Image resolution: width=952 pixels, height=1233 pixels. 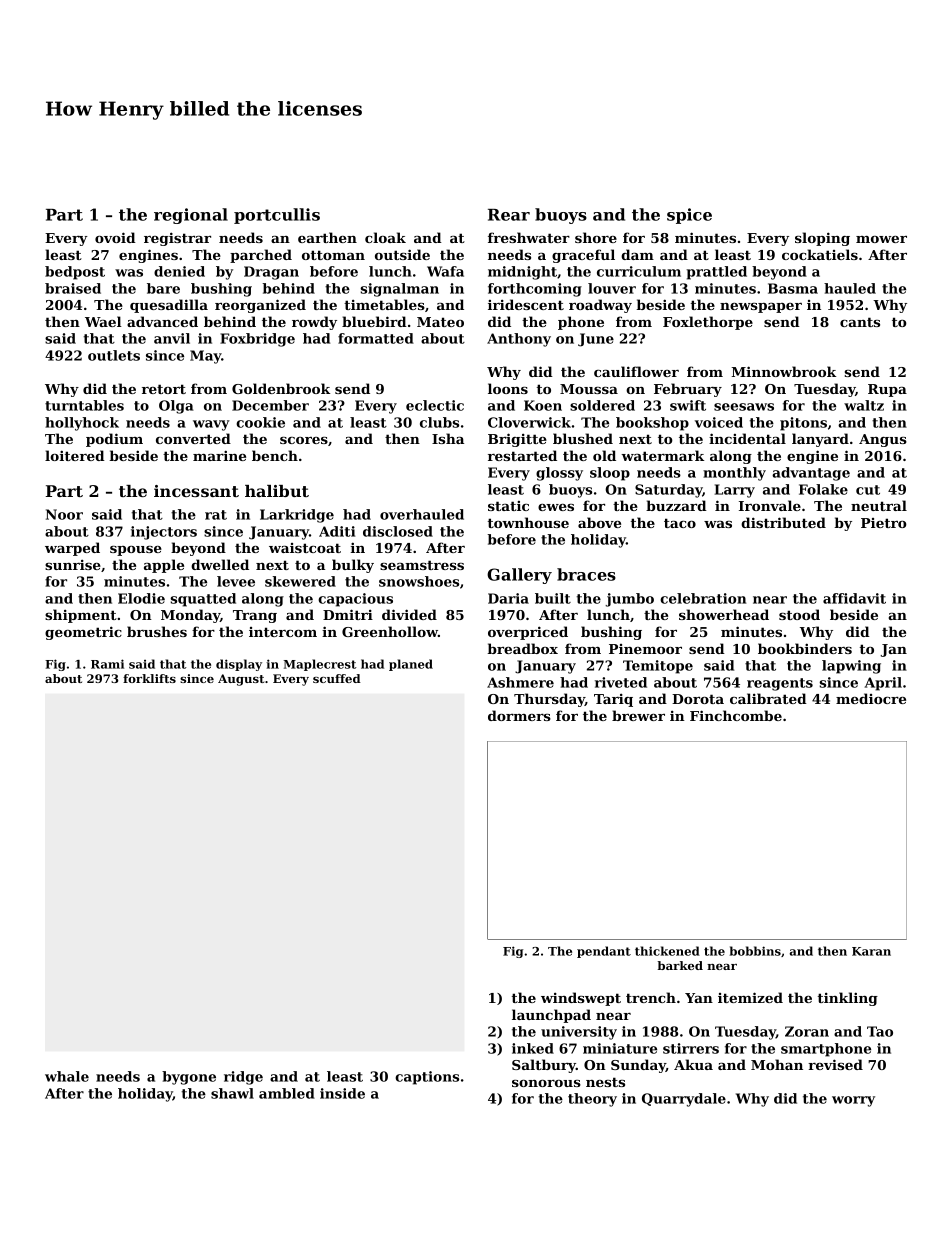 What do you see at coordinates (107, 664) in the screenshot?
I see `Rami` at bounding box center [107, 664].
